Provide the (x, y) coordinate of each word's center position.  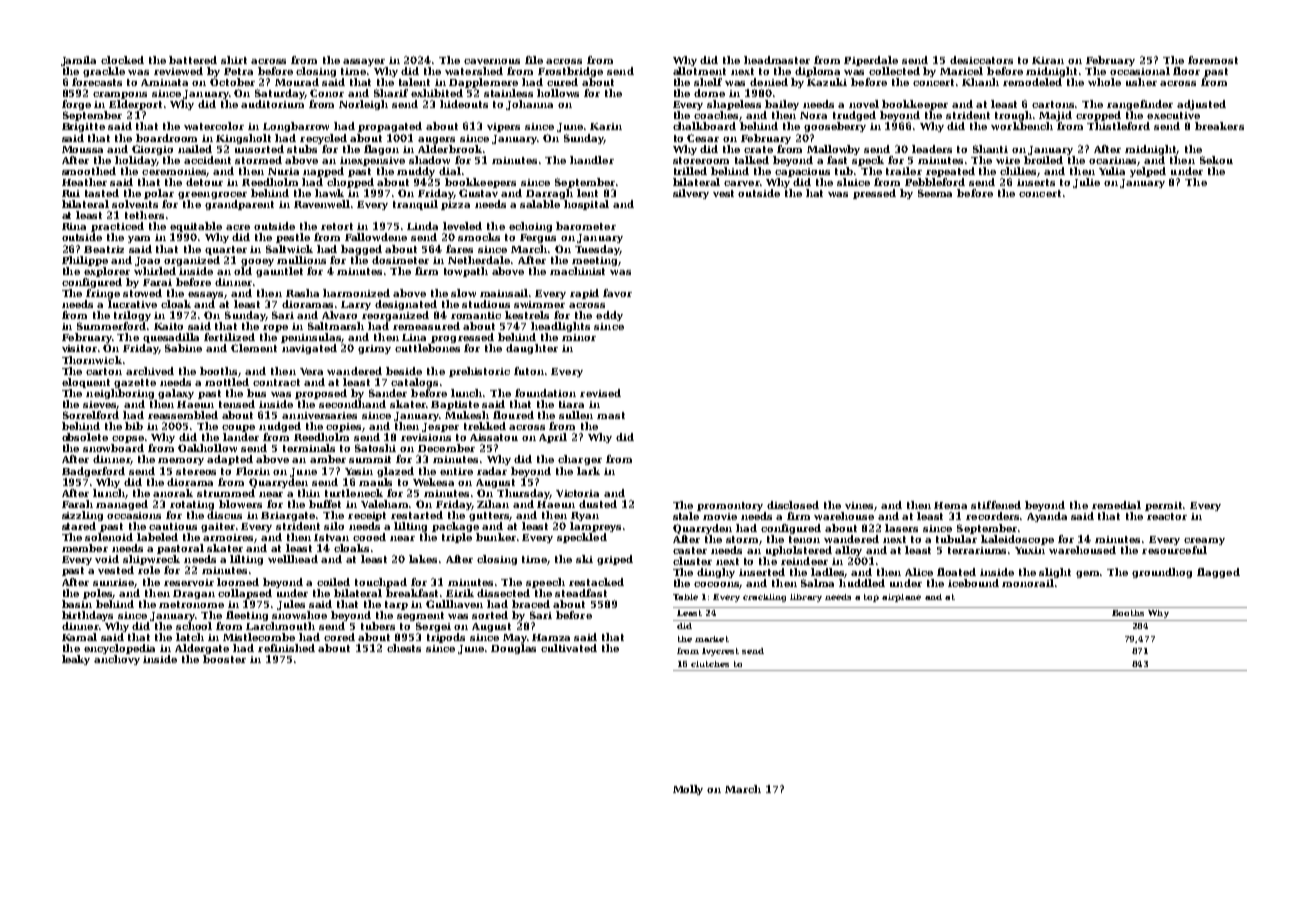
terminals (309, 448)
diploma (817, 72)
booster (224, 659)
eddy (609, 316)
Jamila (78, 61)
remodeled (1032, 82)
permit (1164, 506)
